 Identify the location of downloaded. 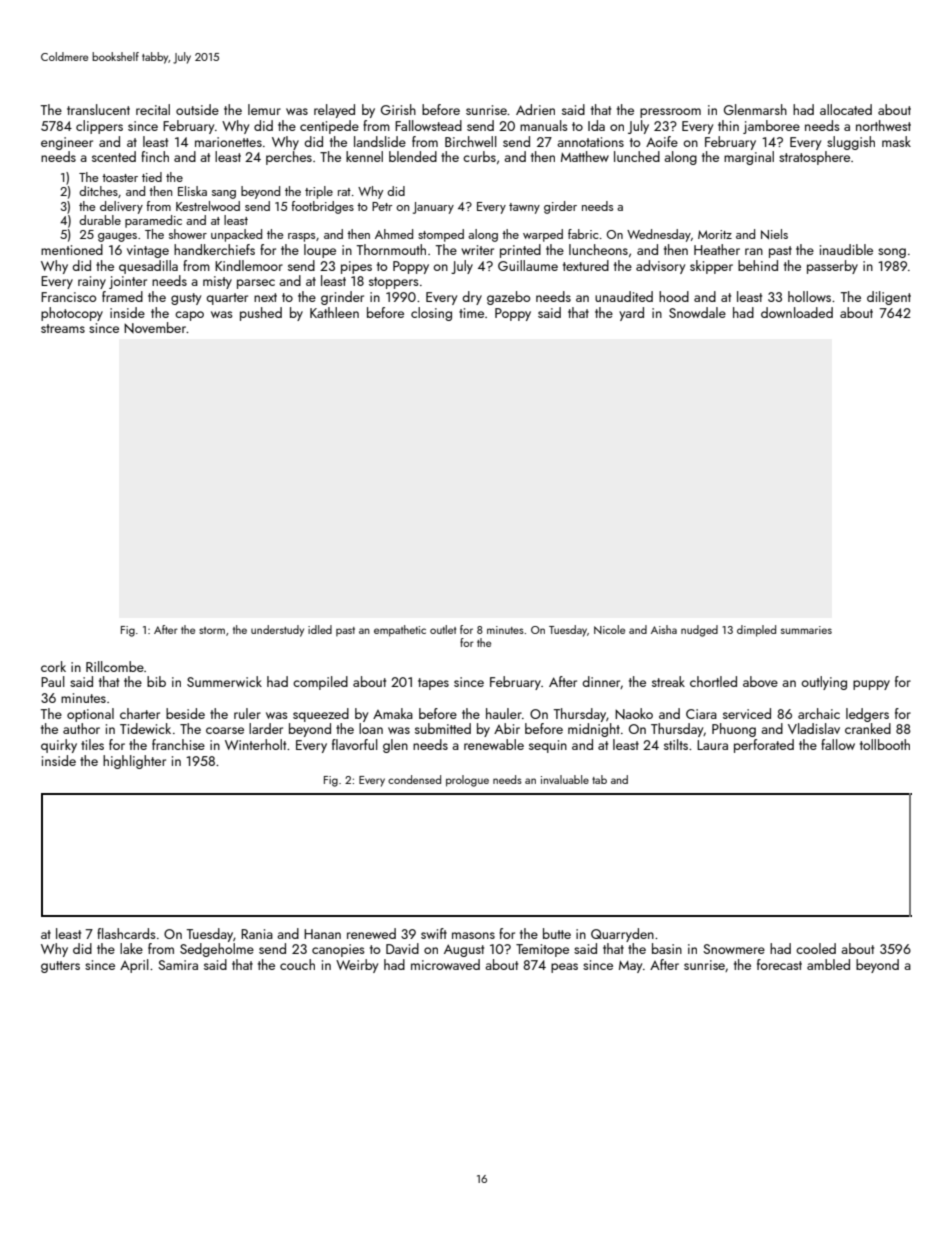
(797, 312).
